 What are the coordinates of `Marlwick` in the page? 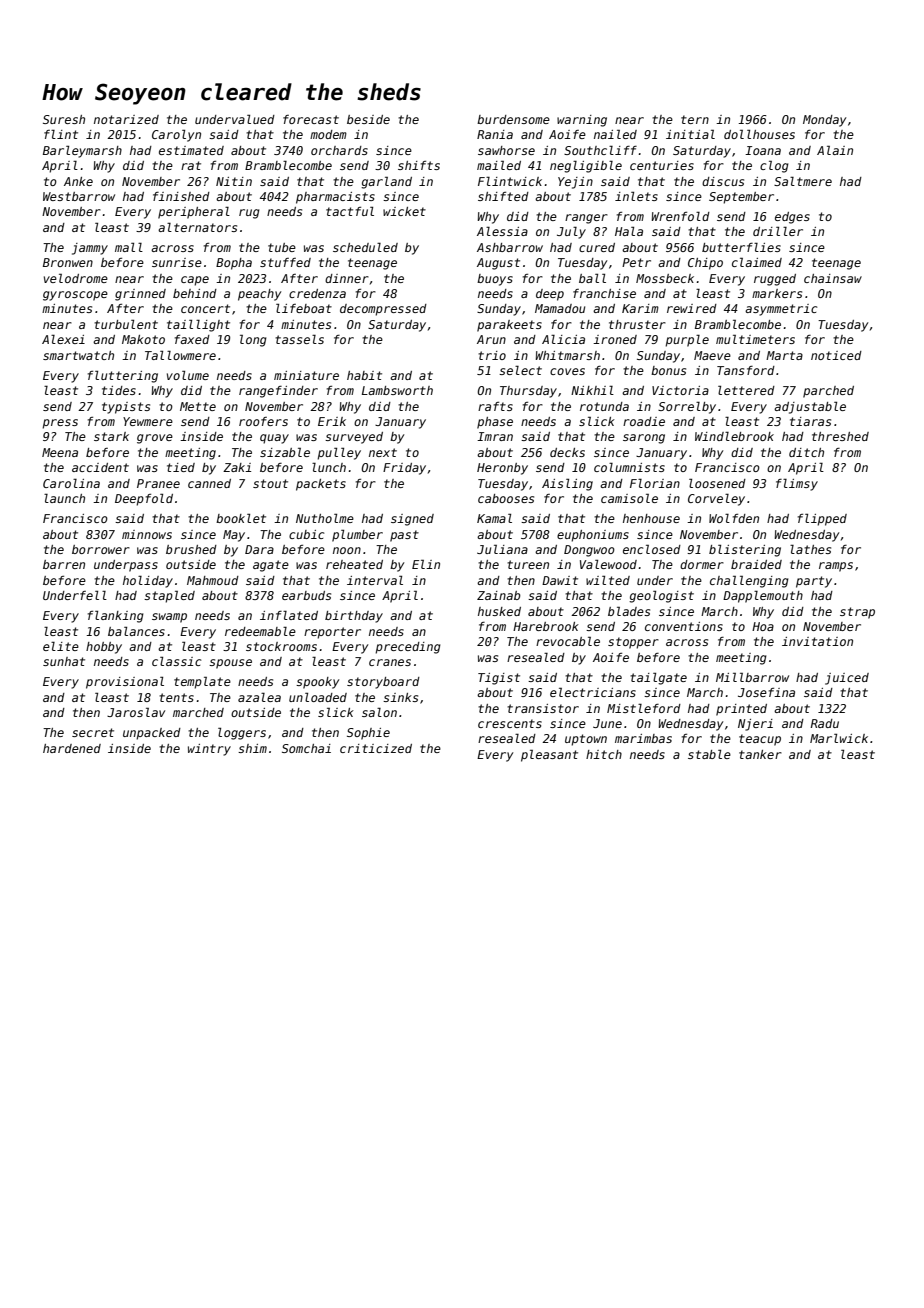 It's located at (839, 738).
